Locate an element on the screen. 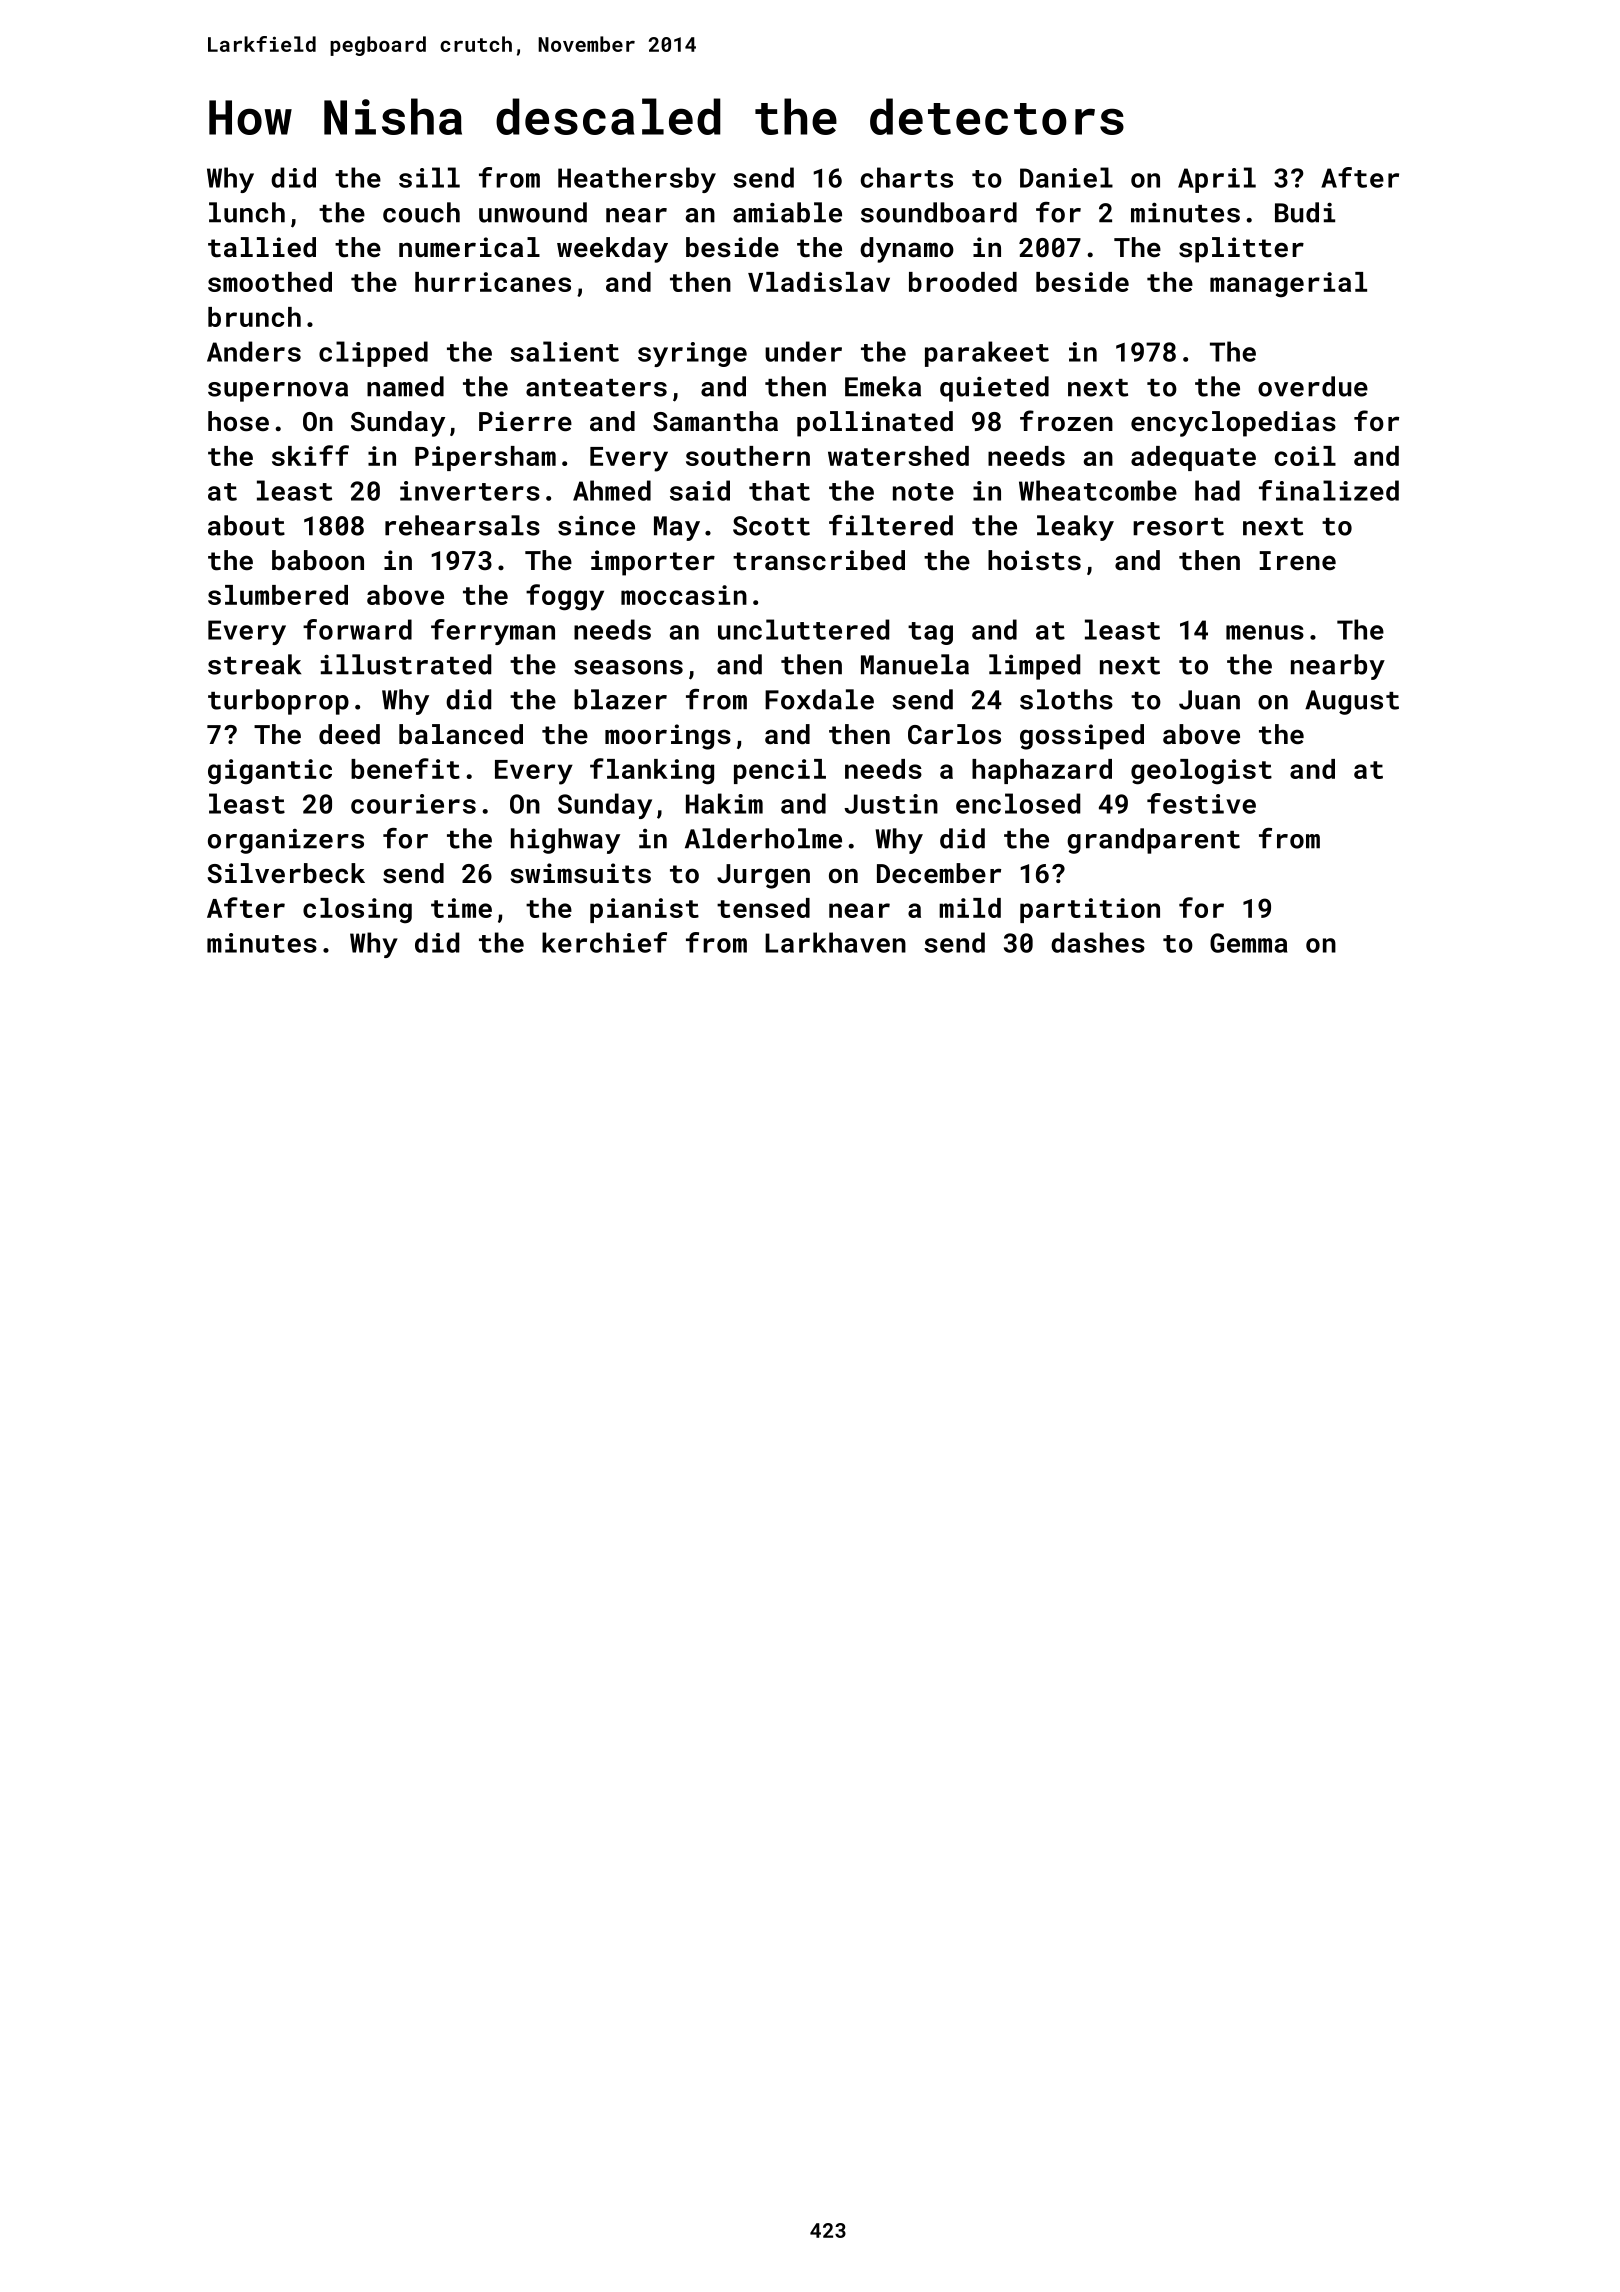 The width and height of the screenshot is (1620, 2292). syringe is located at coordinates (692, 354).
